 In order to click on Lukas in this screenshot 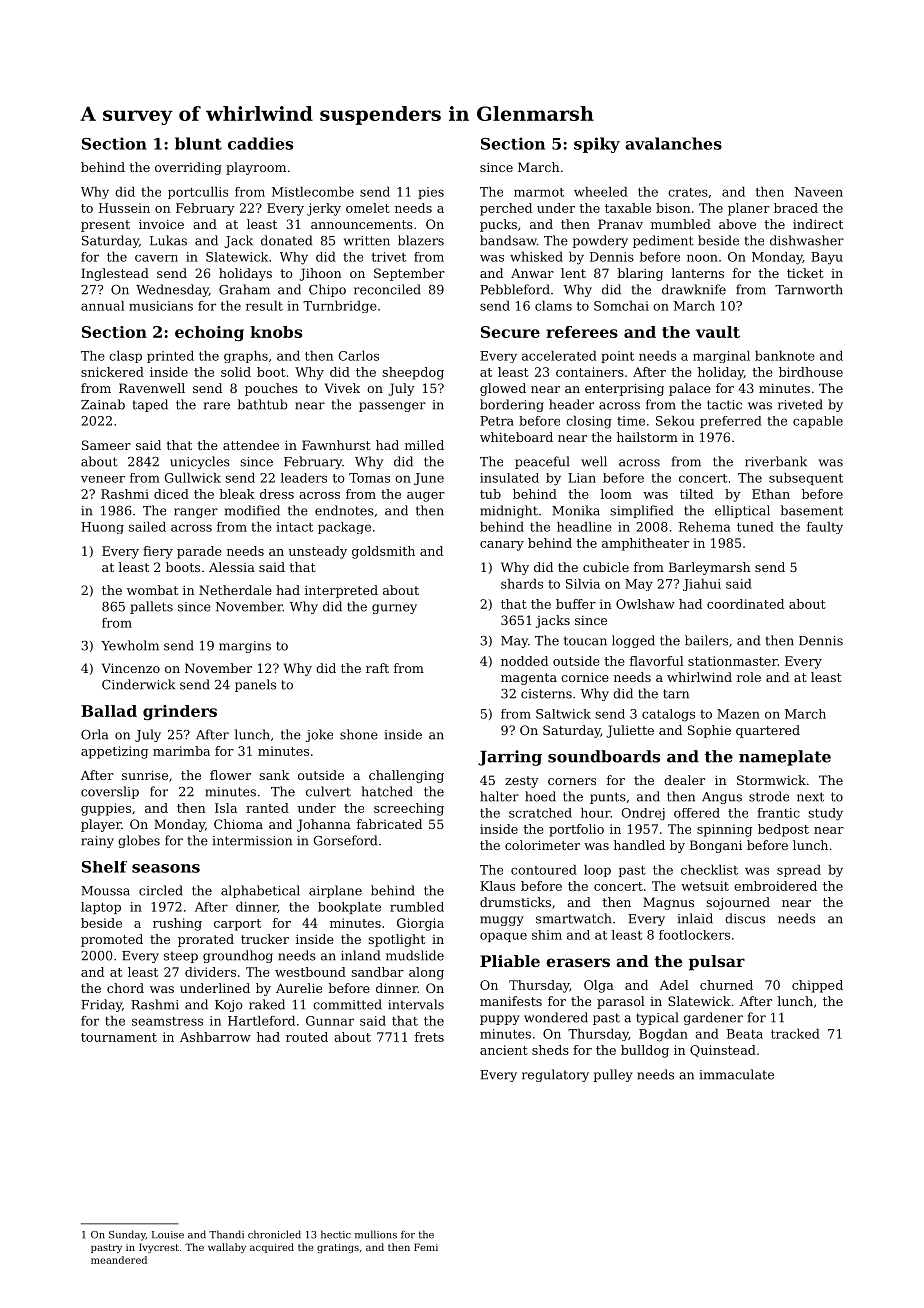, I will do `click(168, 240)`.
